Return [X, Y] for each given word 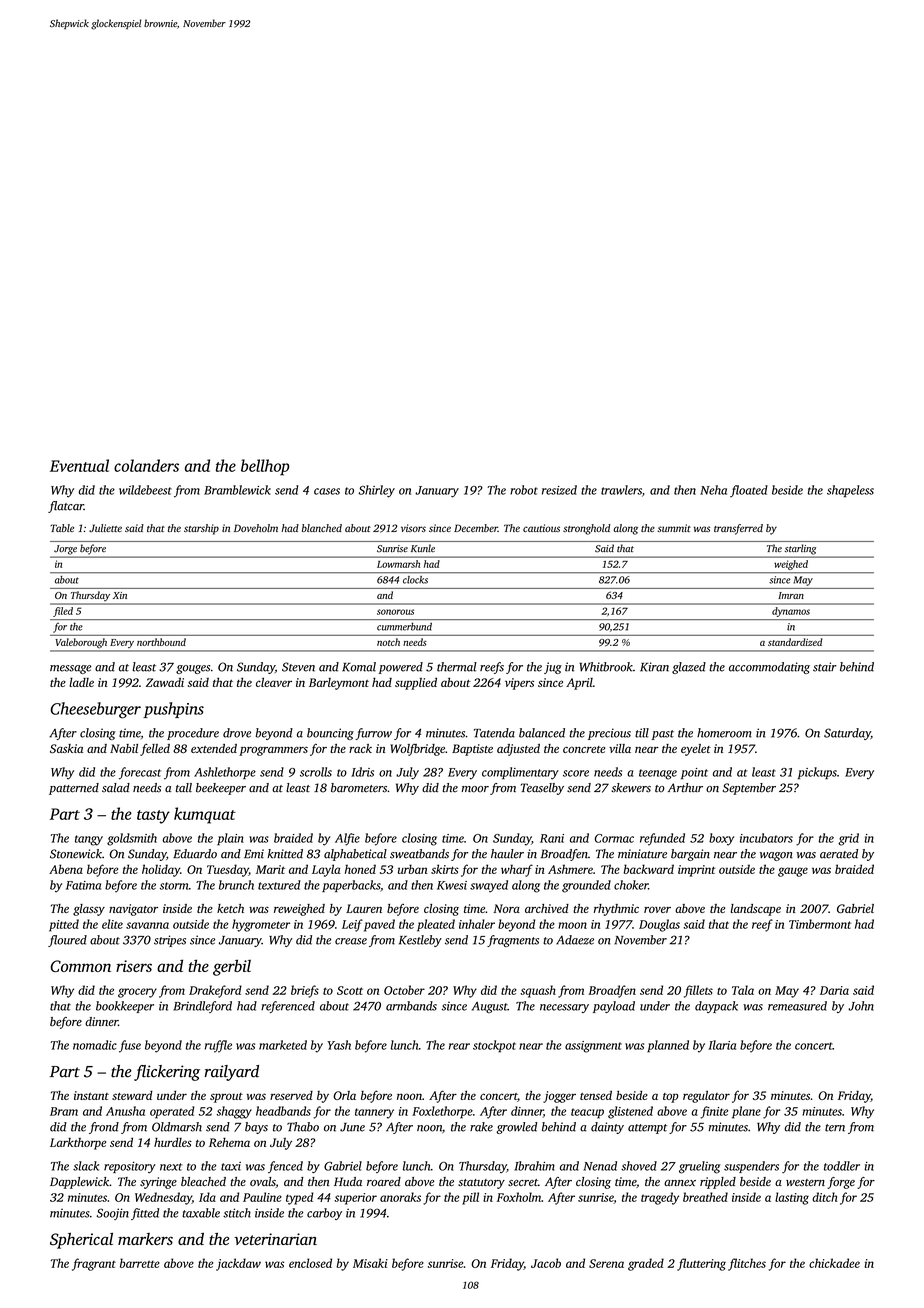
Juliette [105, 528]
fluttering [701, 1264]
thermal [457, 667]
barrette [140, 1263]
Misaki [370, 1263]
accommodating [769, 668]
